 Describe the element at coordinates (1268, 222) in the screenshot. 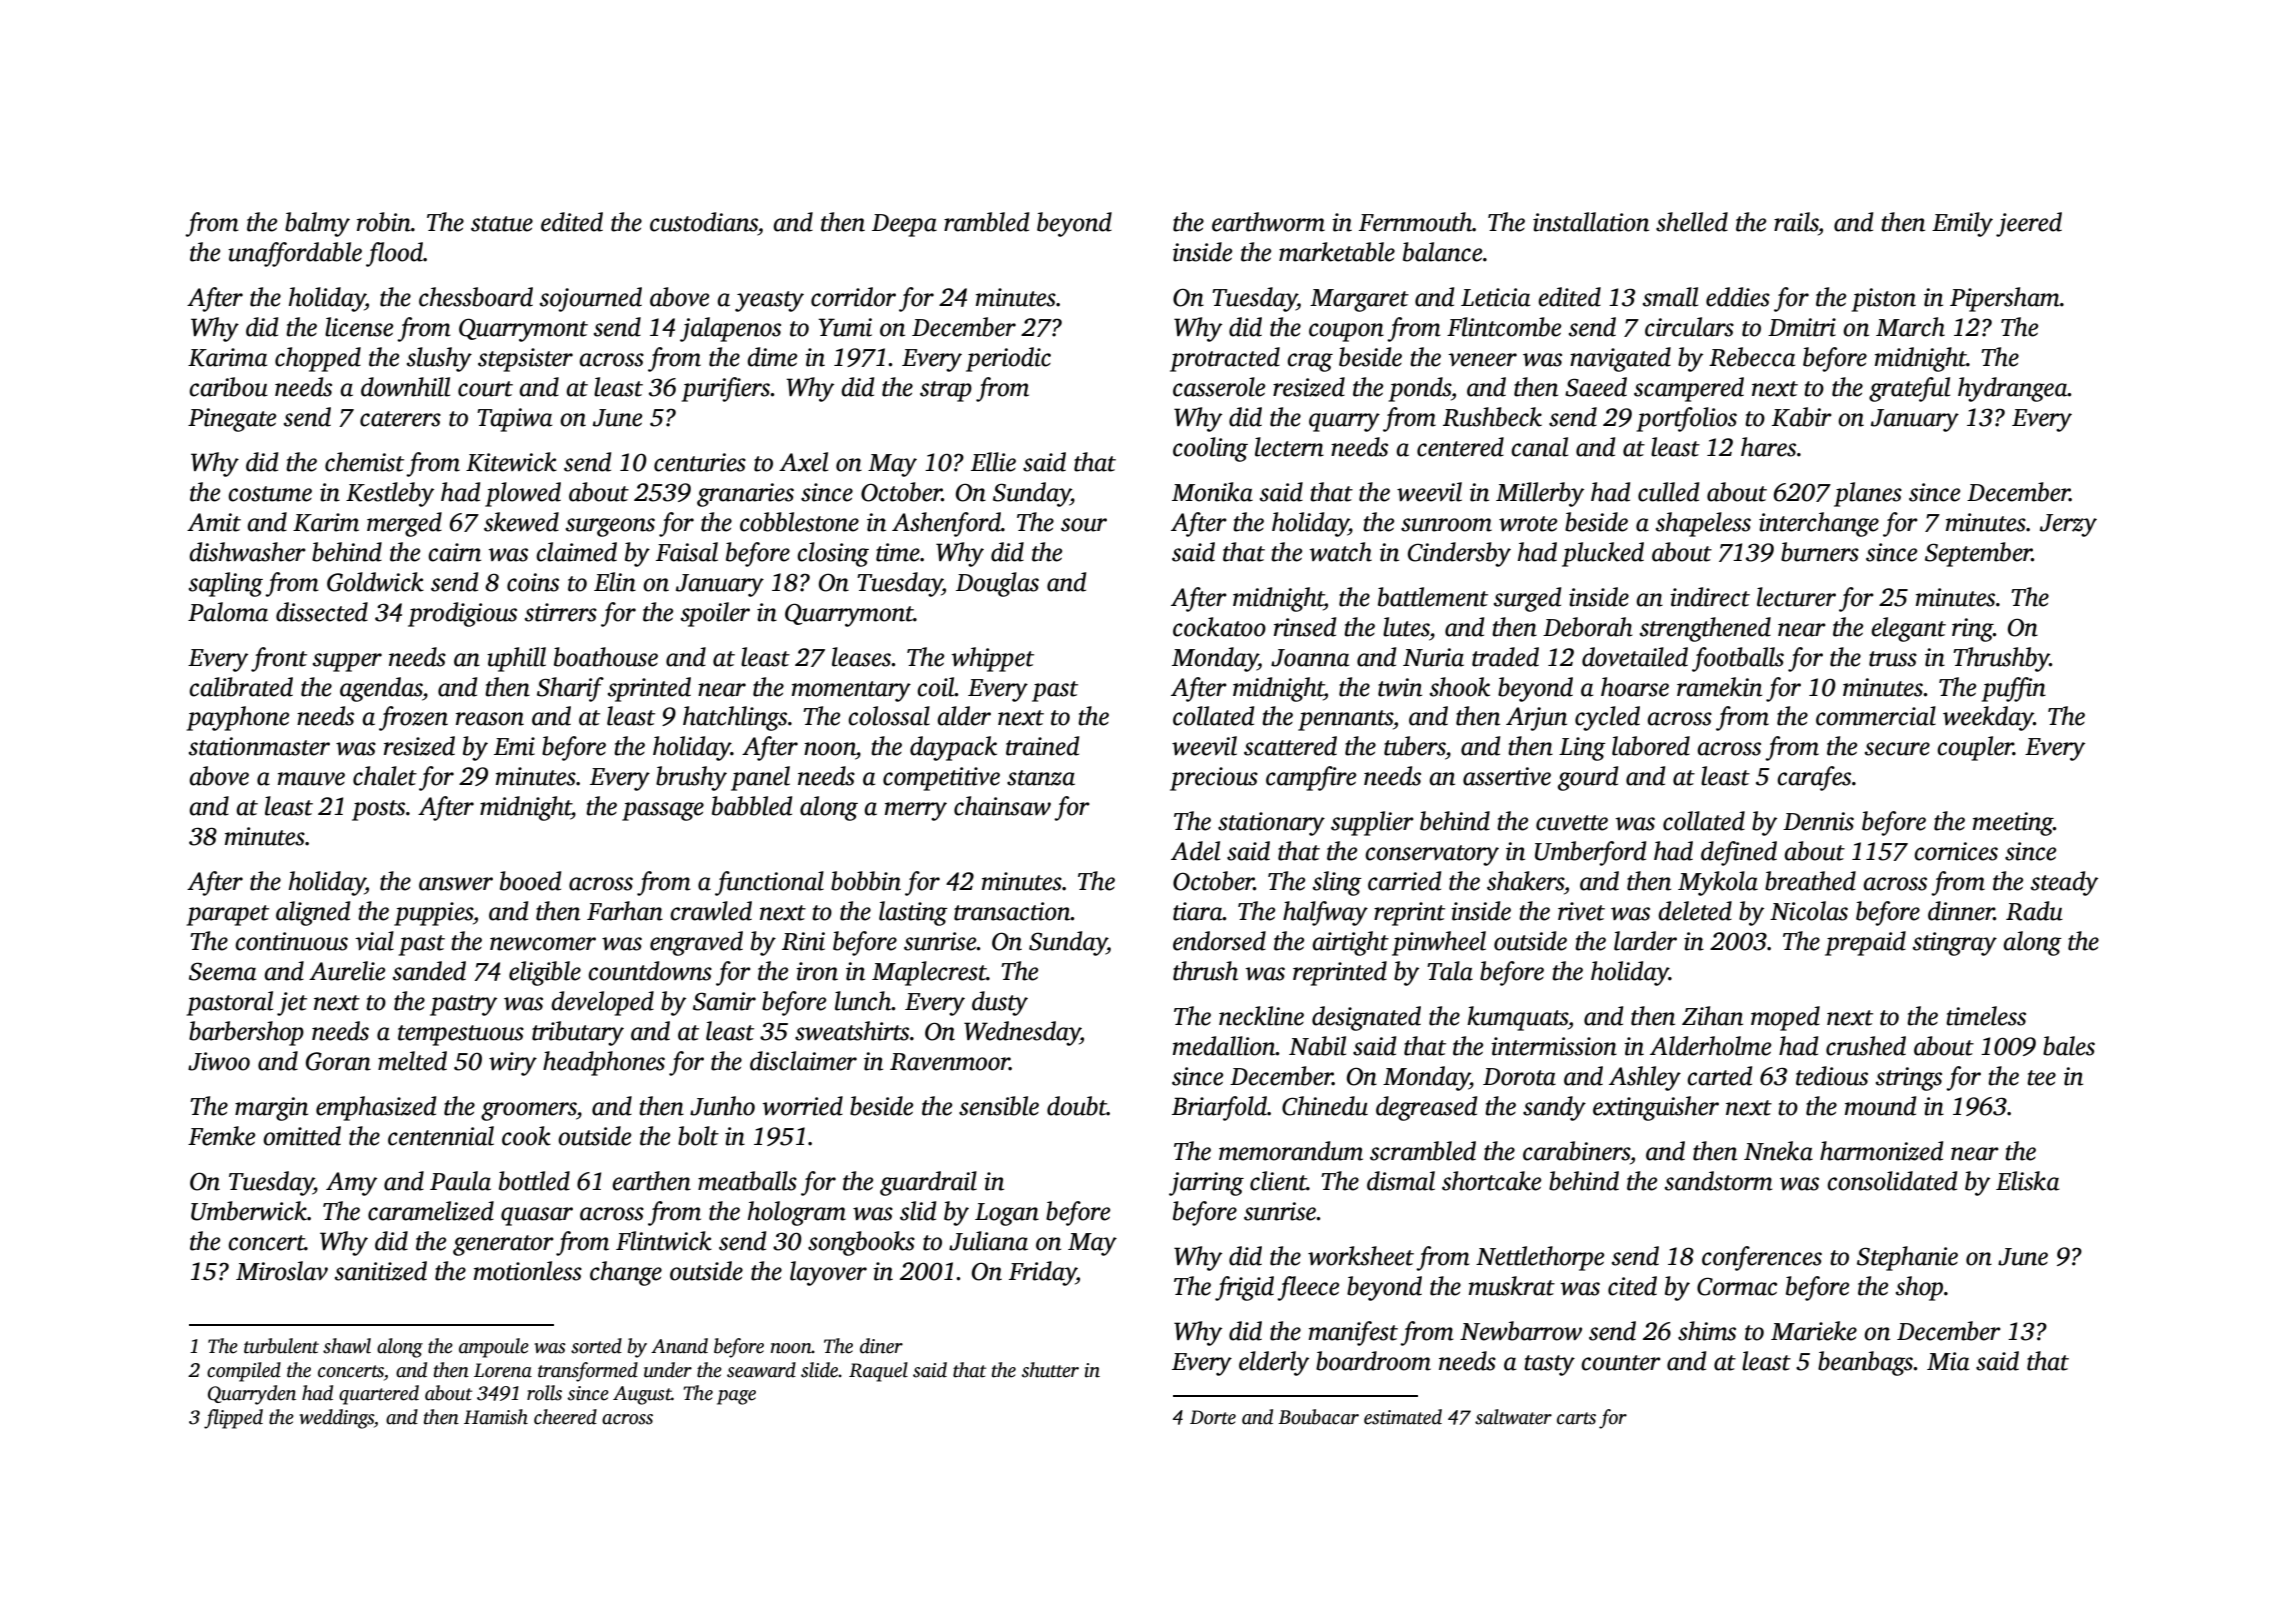

I see `earthworm` at that location.
